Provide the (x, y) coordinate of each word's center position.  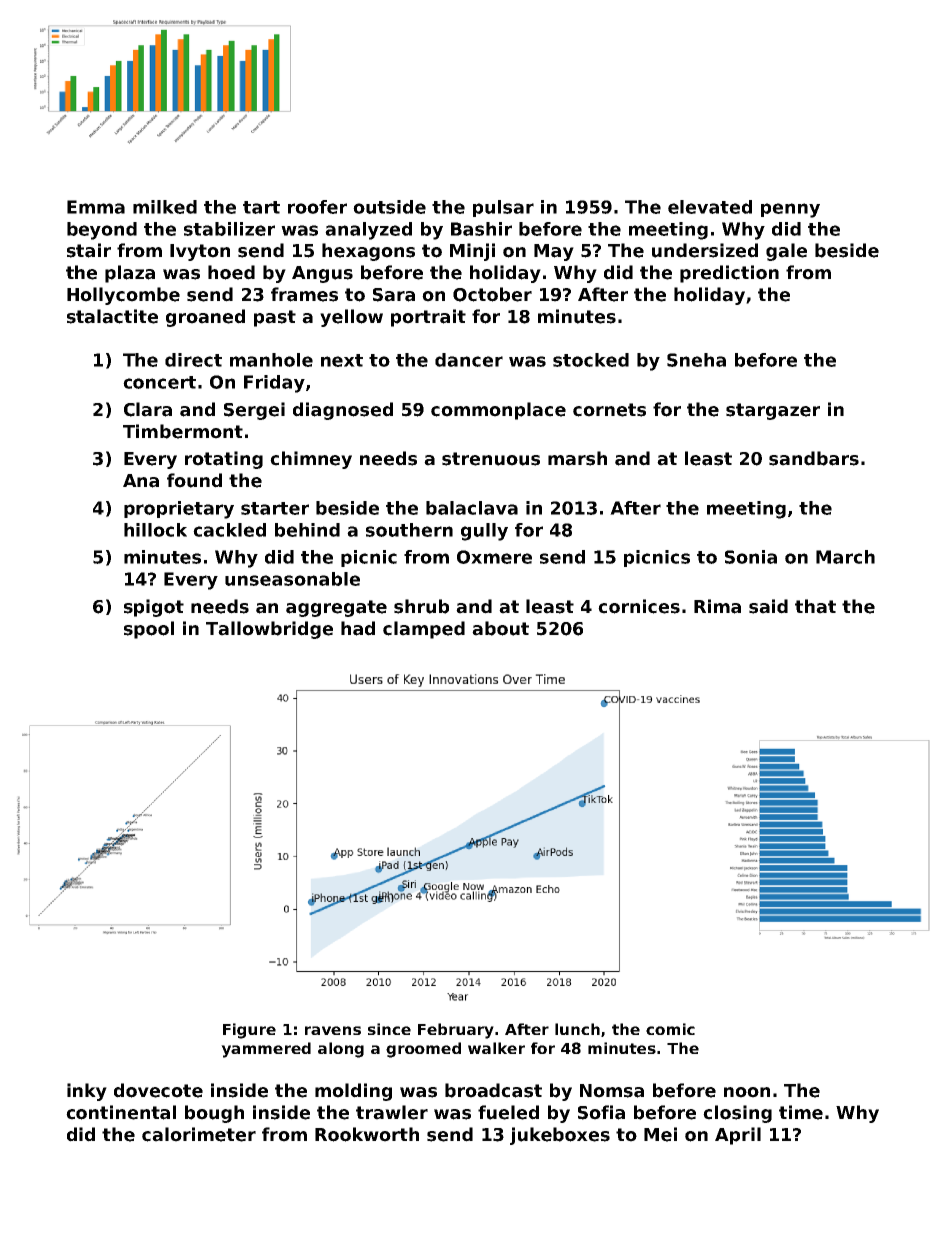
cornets (609, 410)
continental (121, 1112)
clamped (424, 630)
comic (670, 1029)
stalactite (112, 316)
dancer (469, 360)
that (815, 606)
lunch (577, 1029)
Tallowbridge (269, 630)
